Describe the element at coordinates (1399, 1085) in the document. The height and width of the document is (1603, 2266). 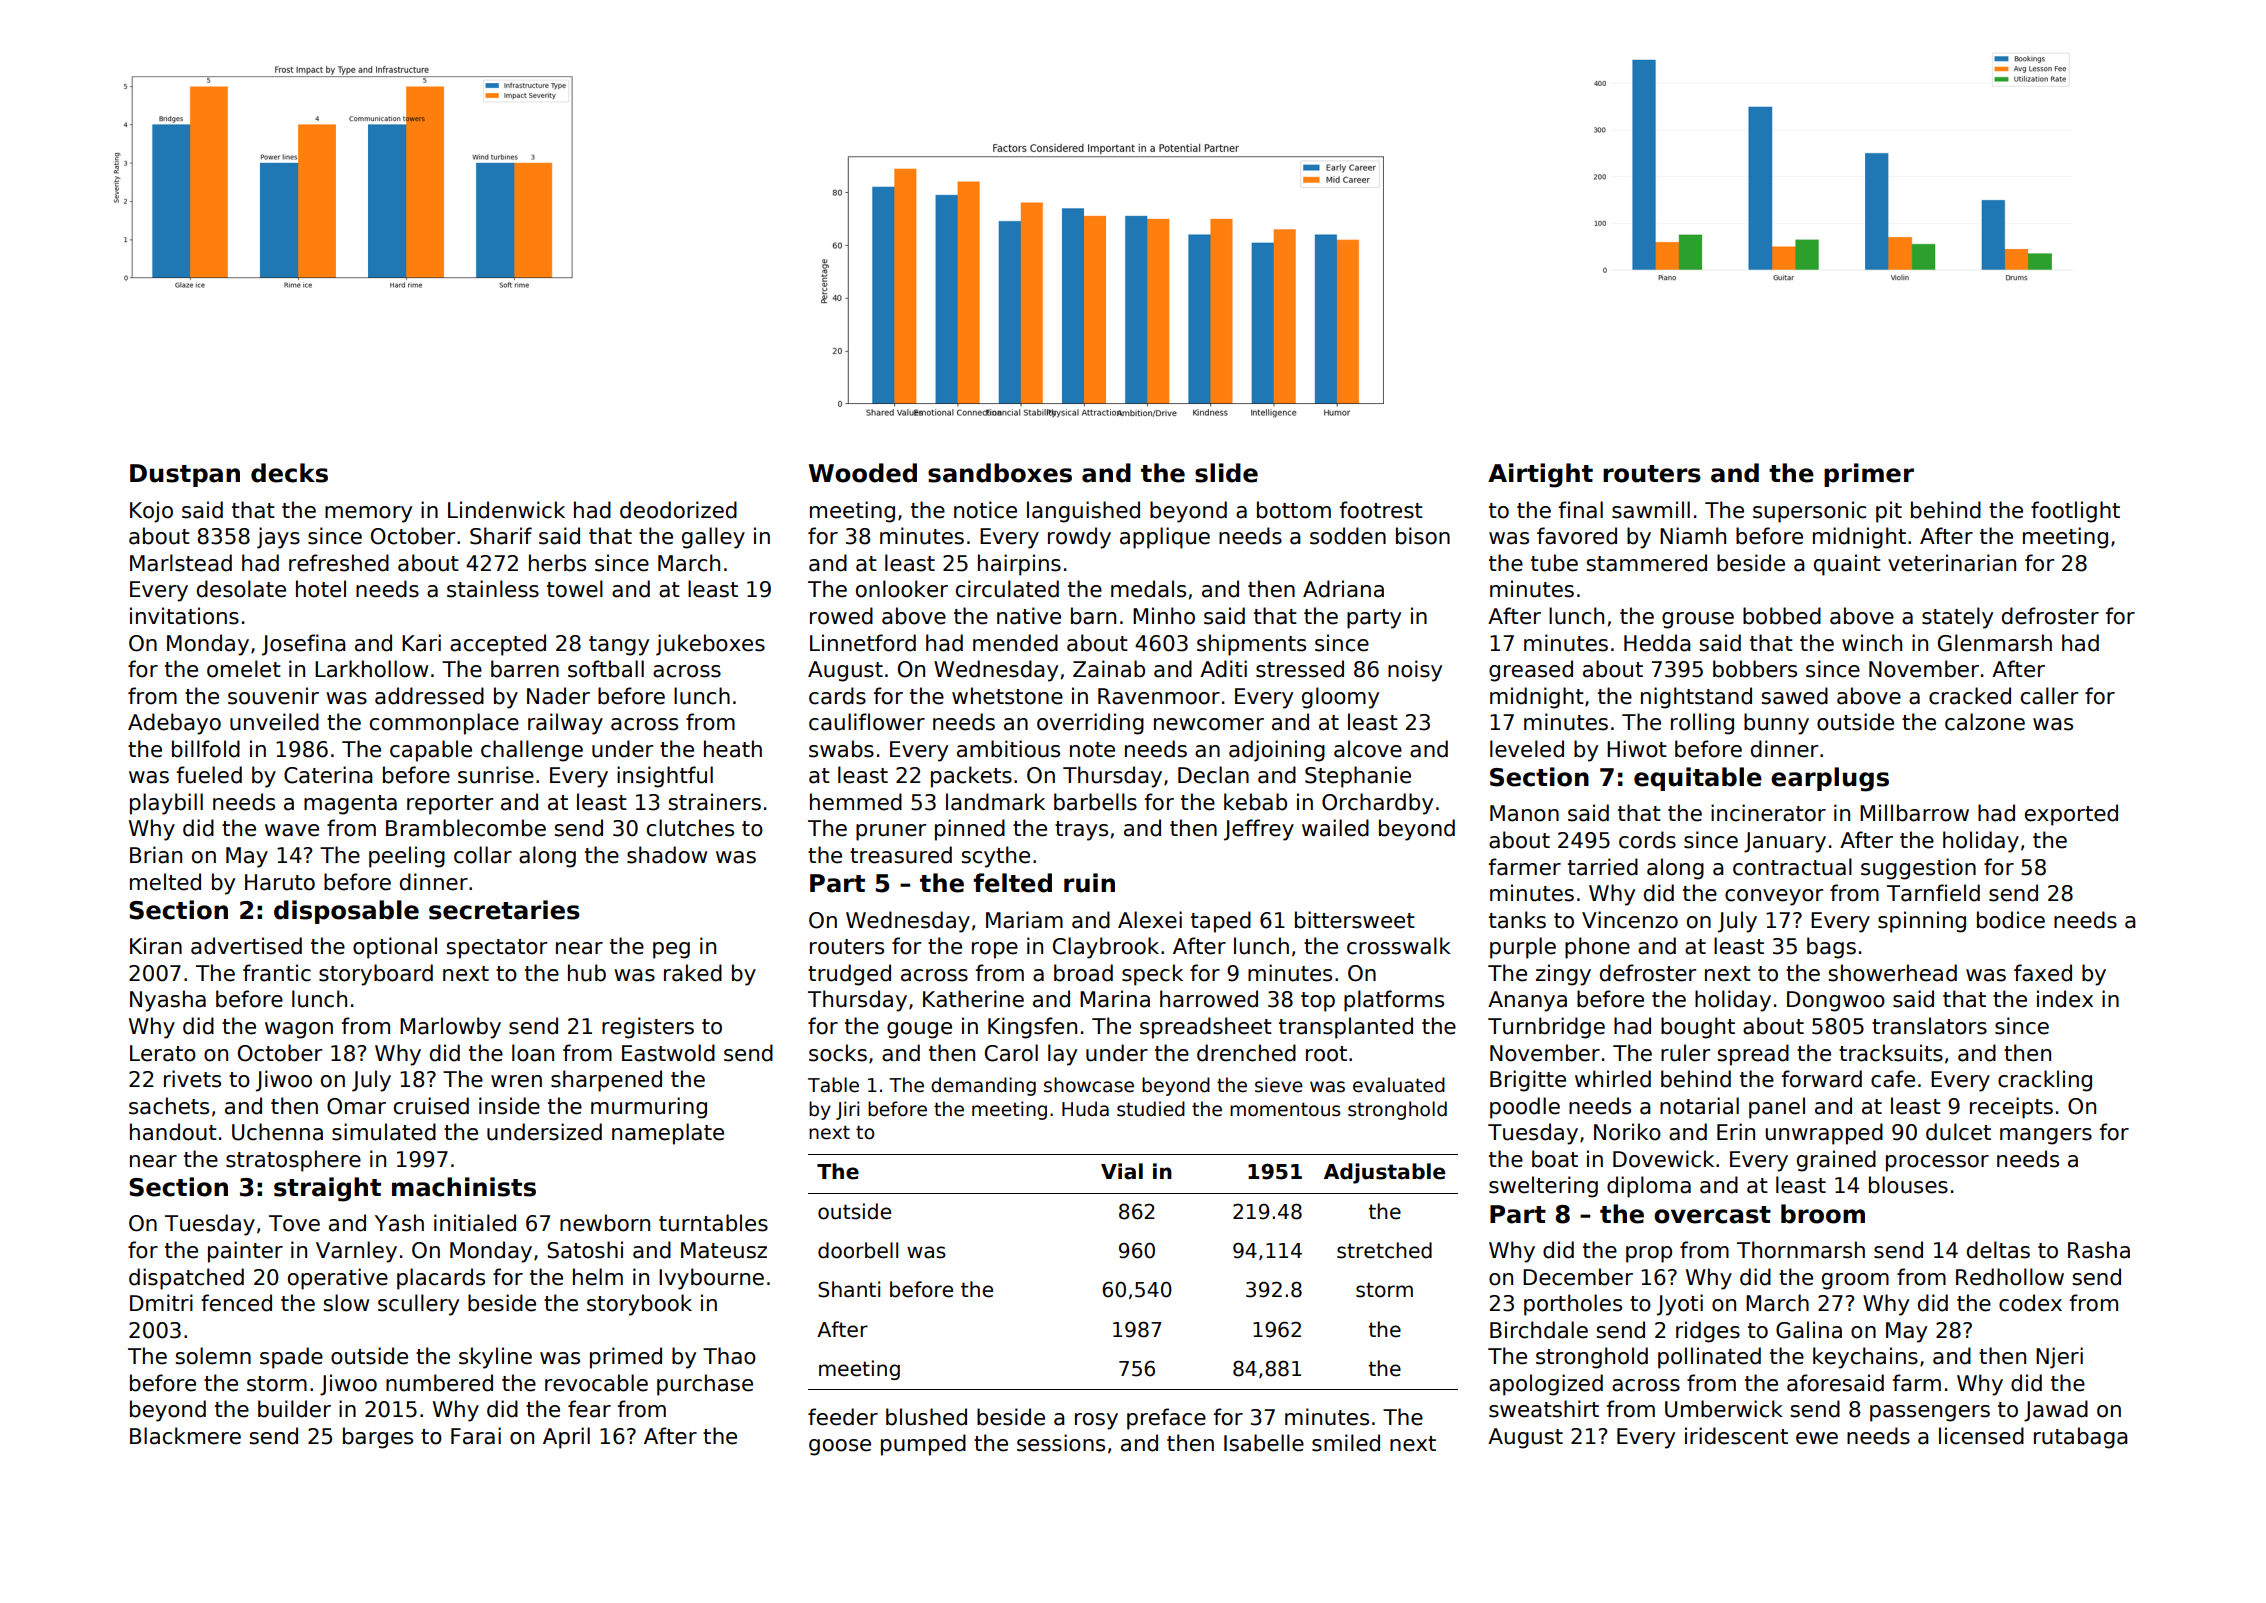
I see `evaluated` at that location.
